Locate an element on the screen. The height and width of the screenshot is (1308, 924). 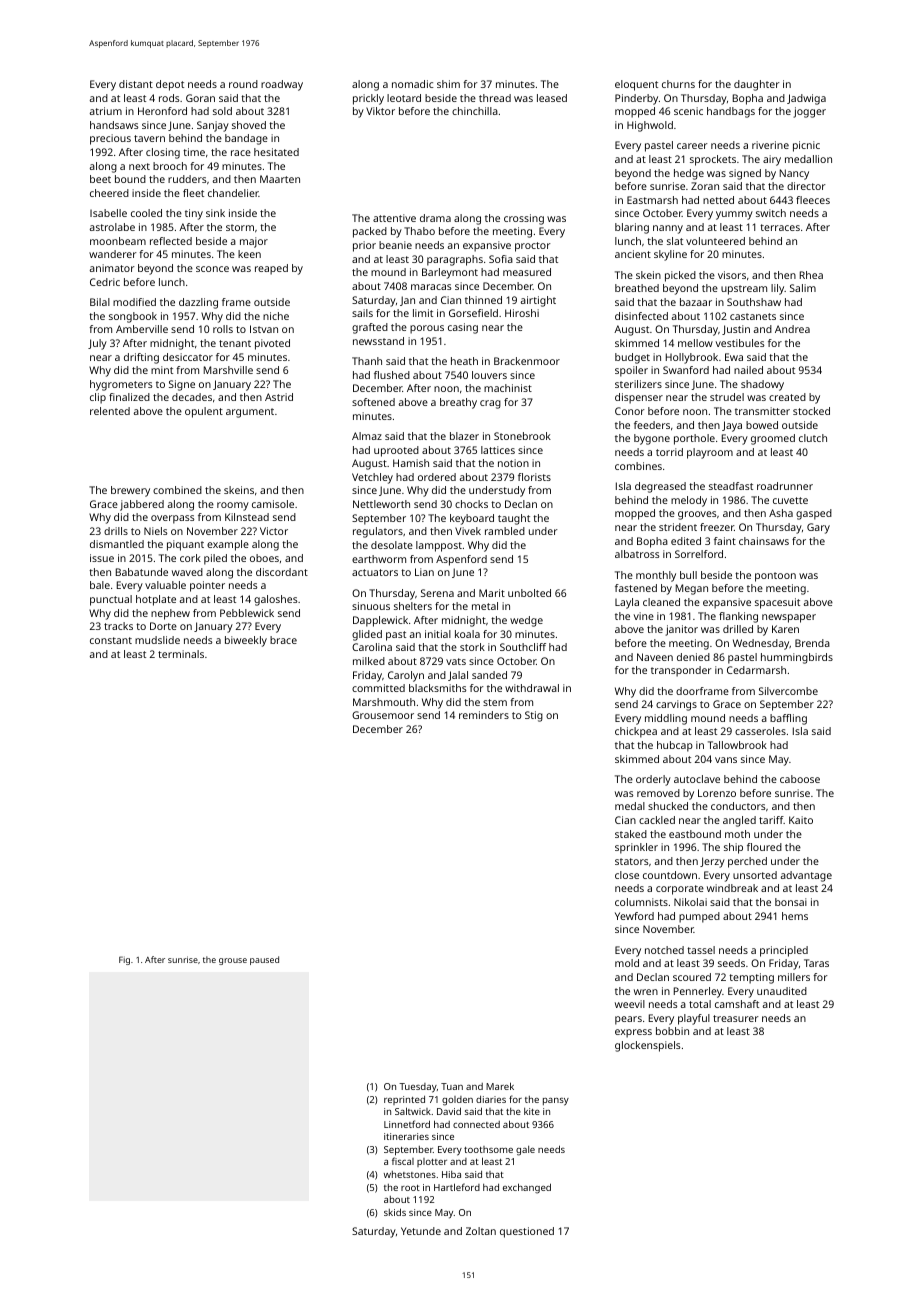
Rhea is located at coordinates (811, 275).
